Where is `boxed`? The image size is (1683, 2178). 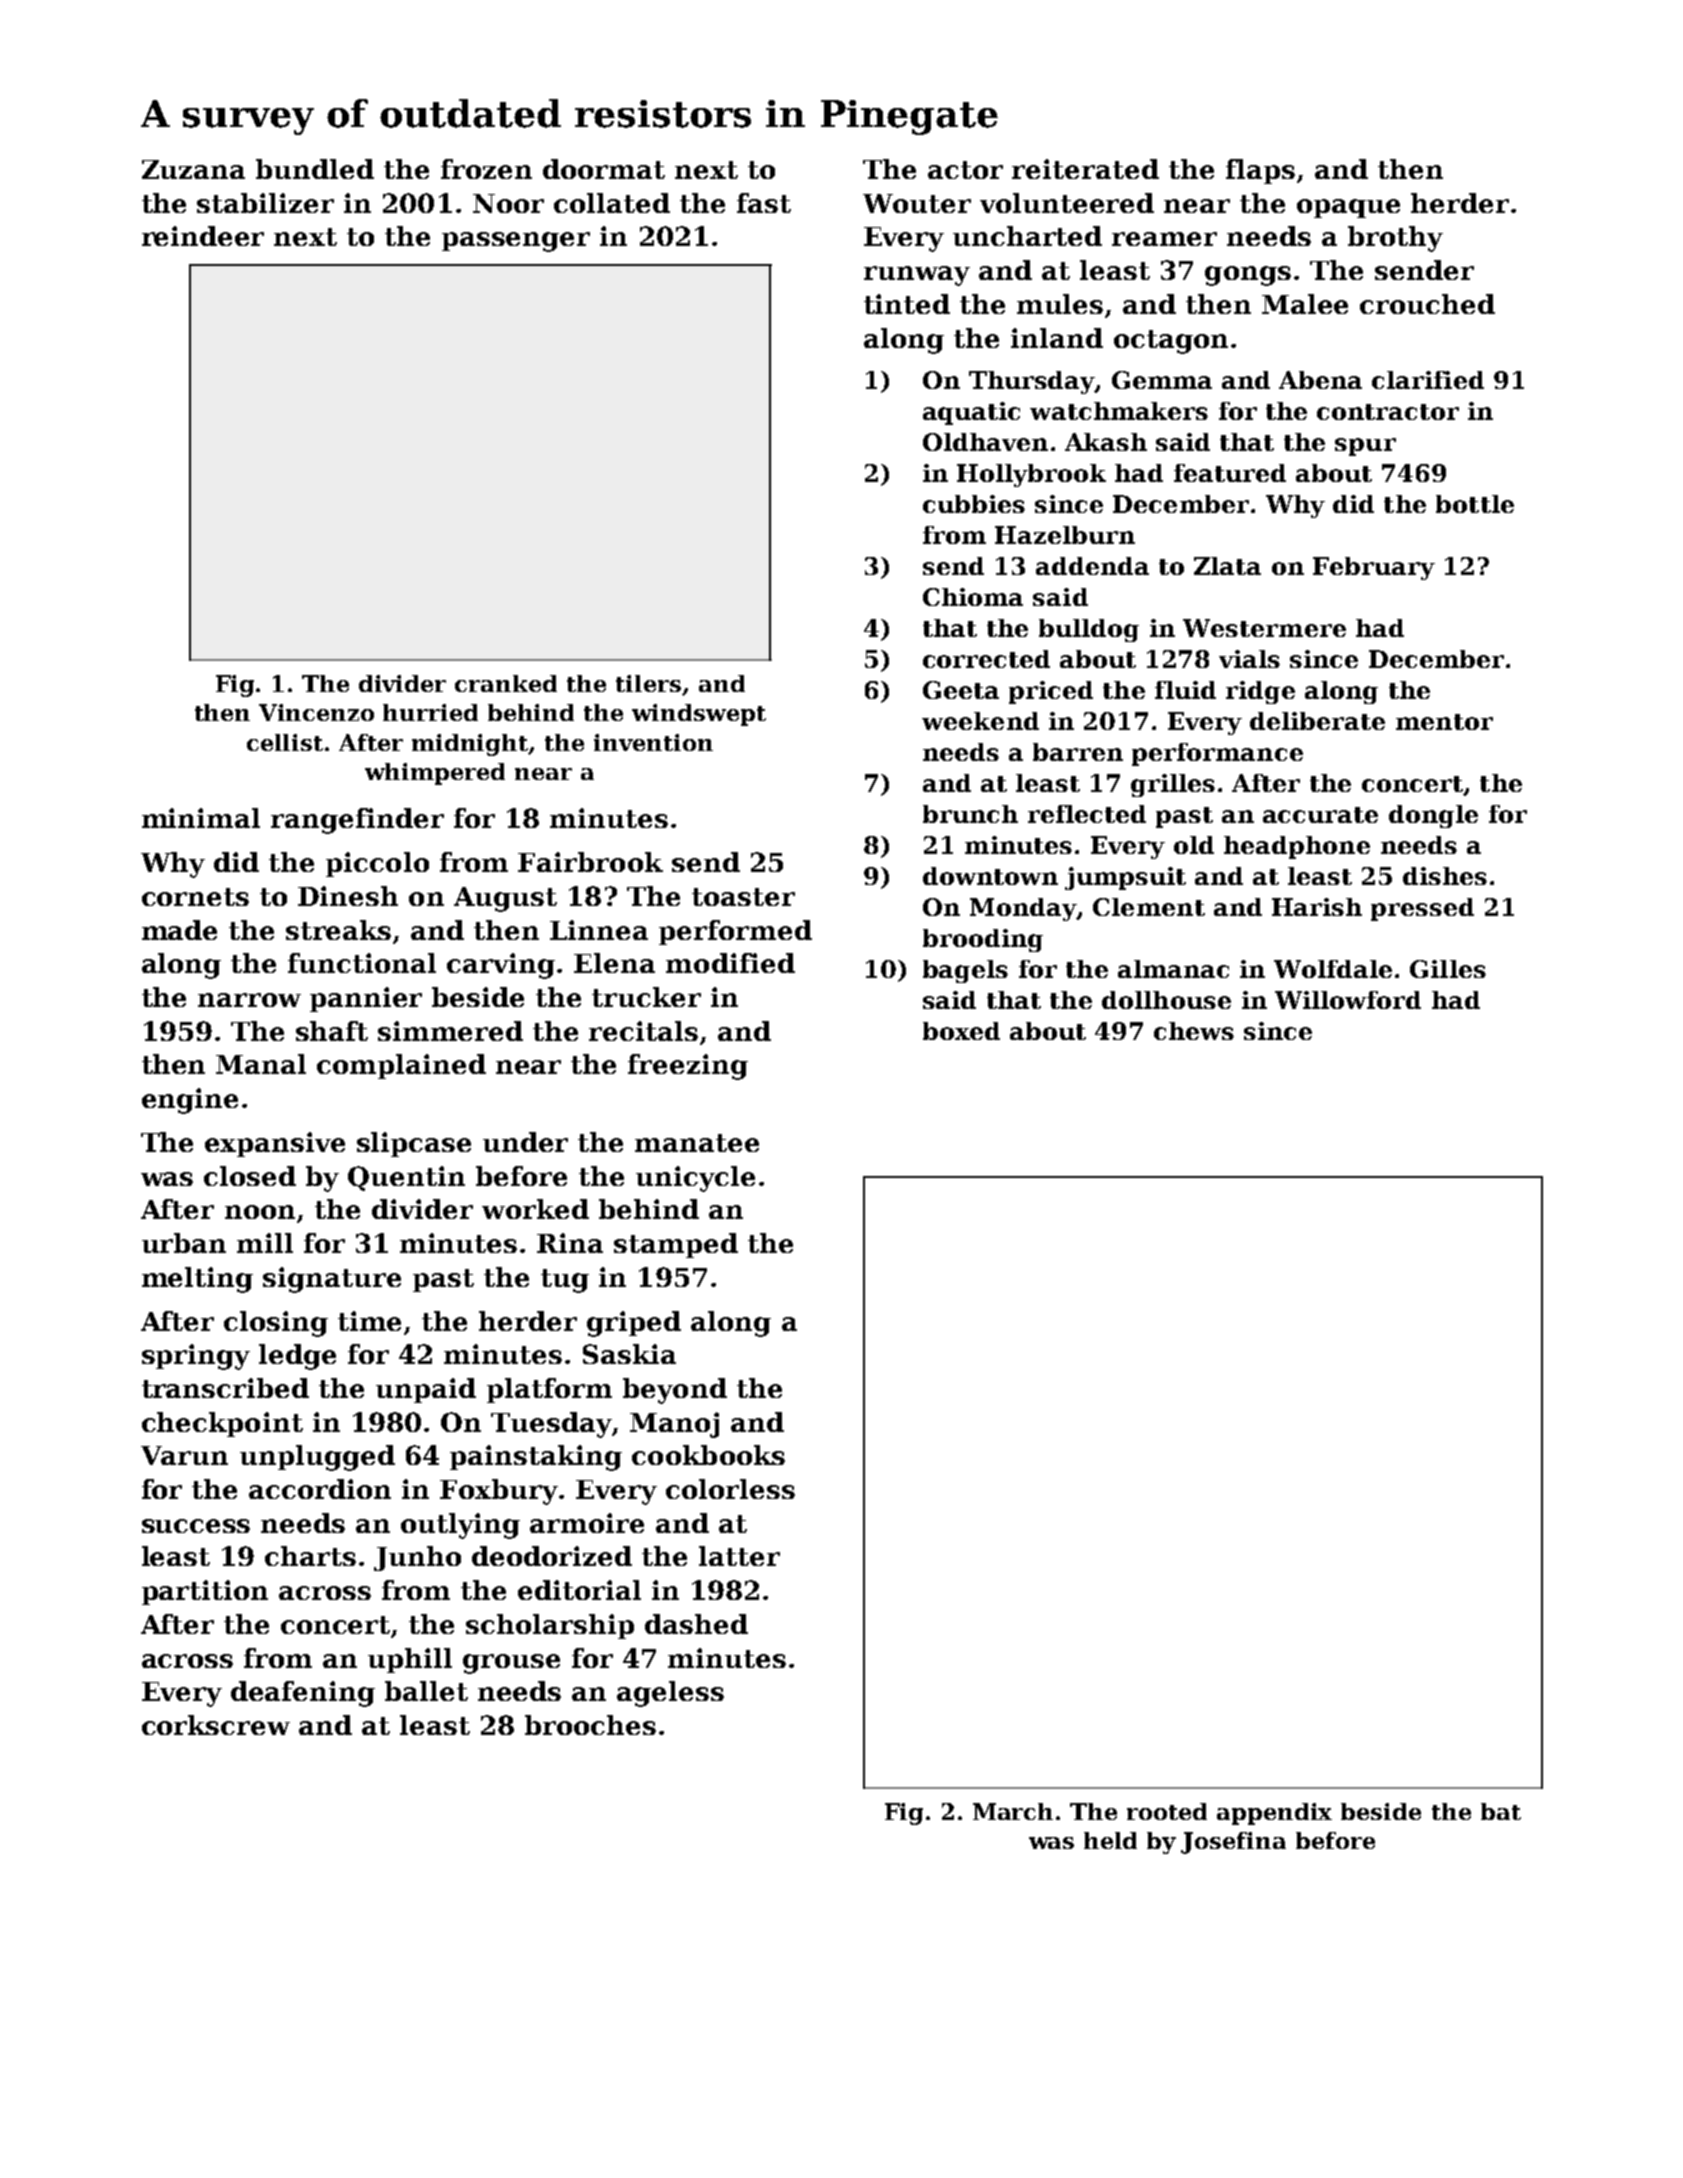 boxed is located at coordinates (961, 1031).
